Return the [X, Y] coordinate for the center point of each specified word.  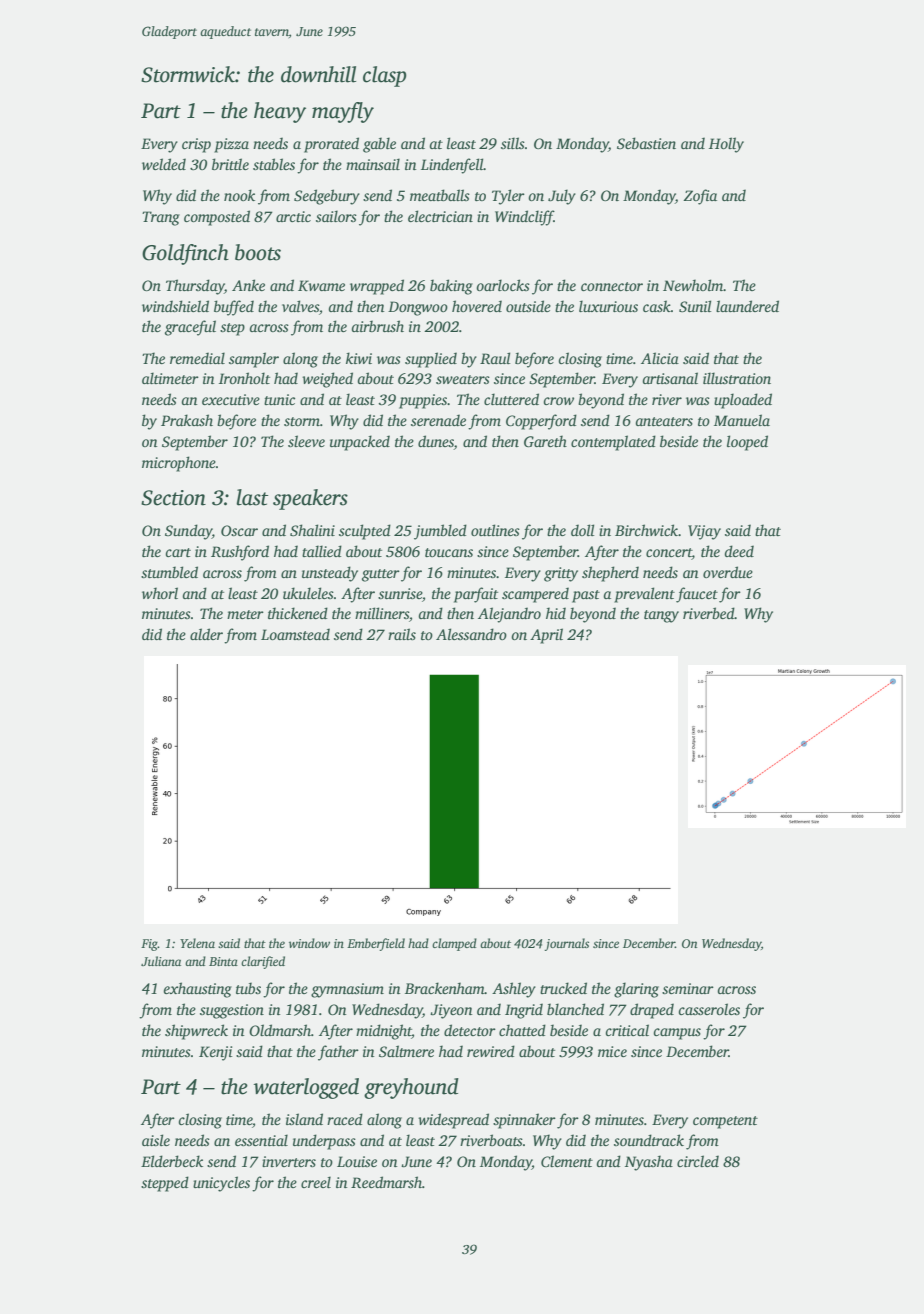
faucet [697, 595]
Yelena [197, 943]
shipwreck [196, 1032]
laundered [747, 306]
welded [164, 164]
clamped [454, 944]
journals [566, 944]
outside [528, 306]
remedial [197, 358]
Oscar [239, 530]
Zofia [700, 197]
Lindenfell [452, 166]
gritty [561, 574]
